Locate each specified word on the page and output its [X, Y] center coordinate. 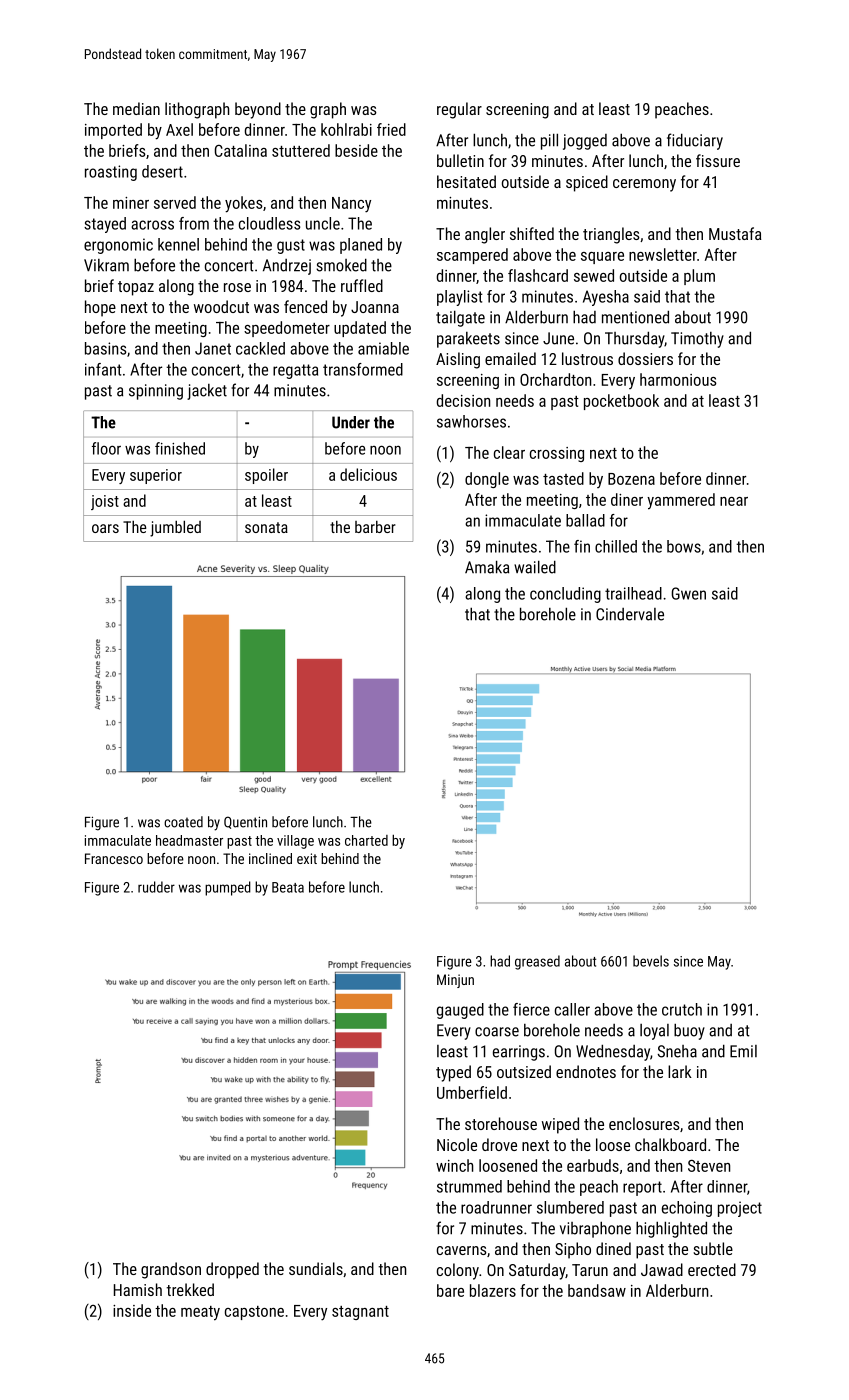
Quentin [245, 822]
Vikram [106, 265]
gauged [460, 1011]
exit [307, 858]
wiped [560, 1125]
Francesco [114, 858]
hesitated [466, 181]
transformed [363, 369]
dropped [232, 1270]
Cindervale [630, 614]
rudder [156, 887]
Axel [179, 129]
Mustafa [735, 233]
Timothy [697, 340]
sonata [266, 527]
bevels [651, 961]
